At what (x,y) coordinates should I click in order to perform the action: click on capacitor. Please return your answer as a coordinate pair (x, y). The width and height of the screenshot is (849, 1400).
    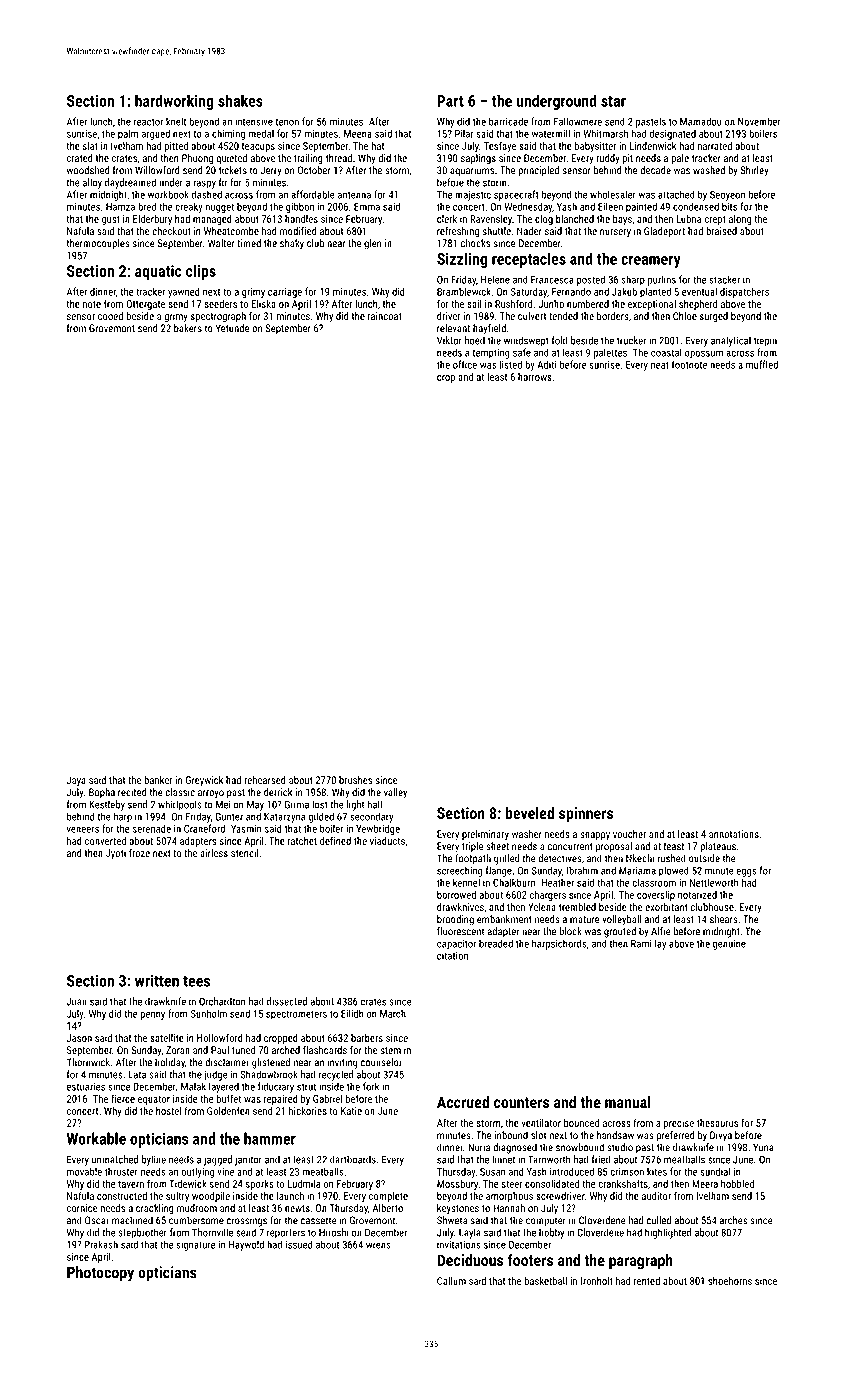
    Looking at the image, I should click on (456, 945).
